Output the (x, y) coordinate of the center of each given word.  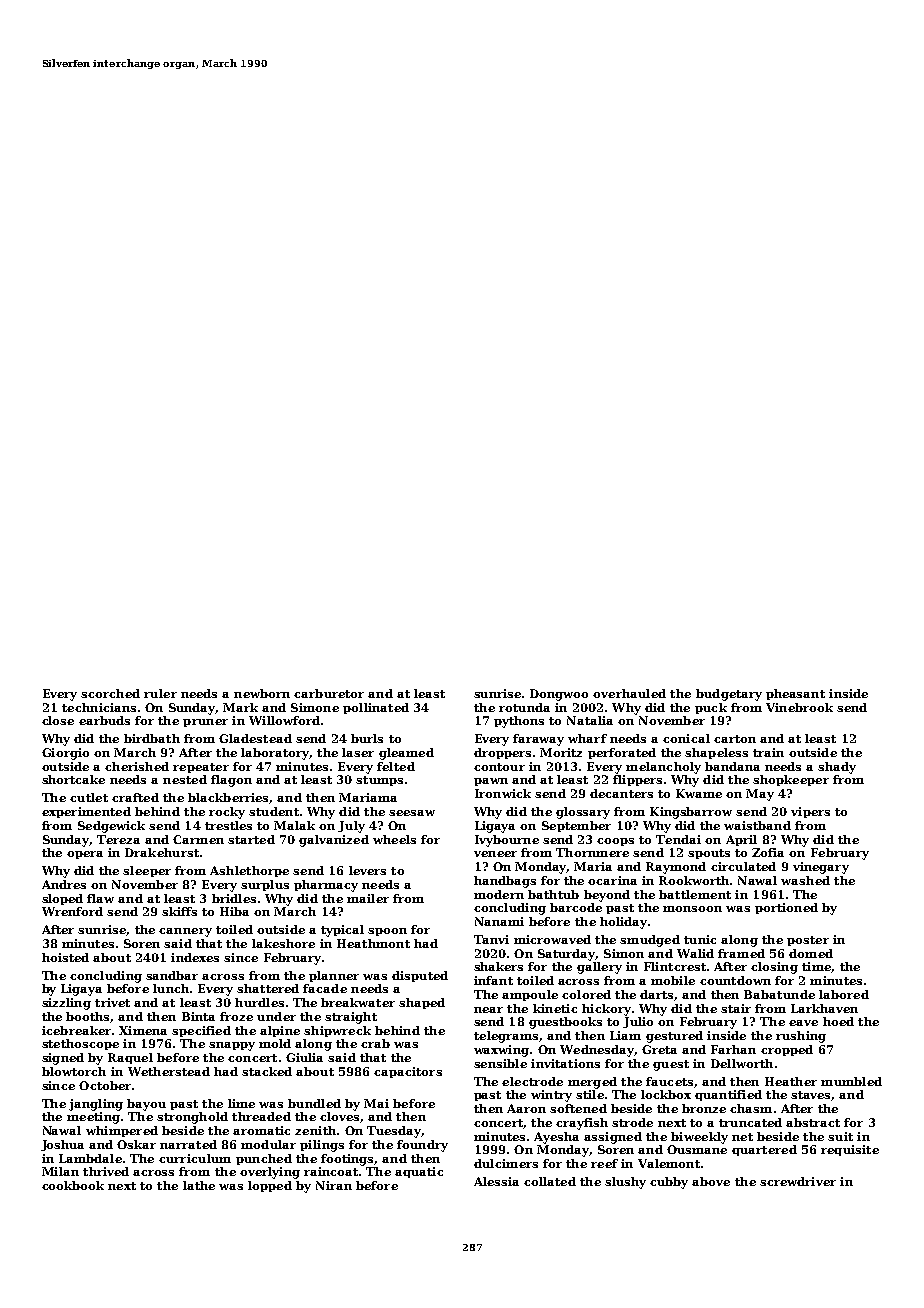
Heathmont (373, 943)
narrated (188, 1144)
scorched (110, 693)
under (276, 1016)
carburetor (329, 693)
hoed (838, 1021)
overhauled (629, 693)
